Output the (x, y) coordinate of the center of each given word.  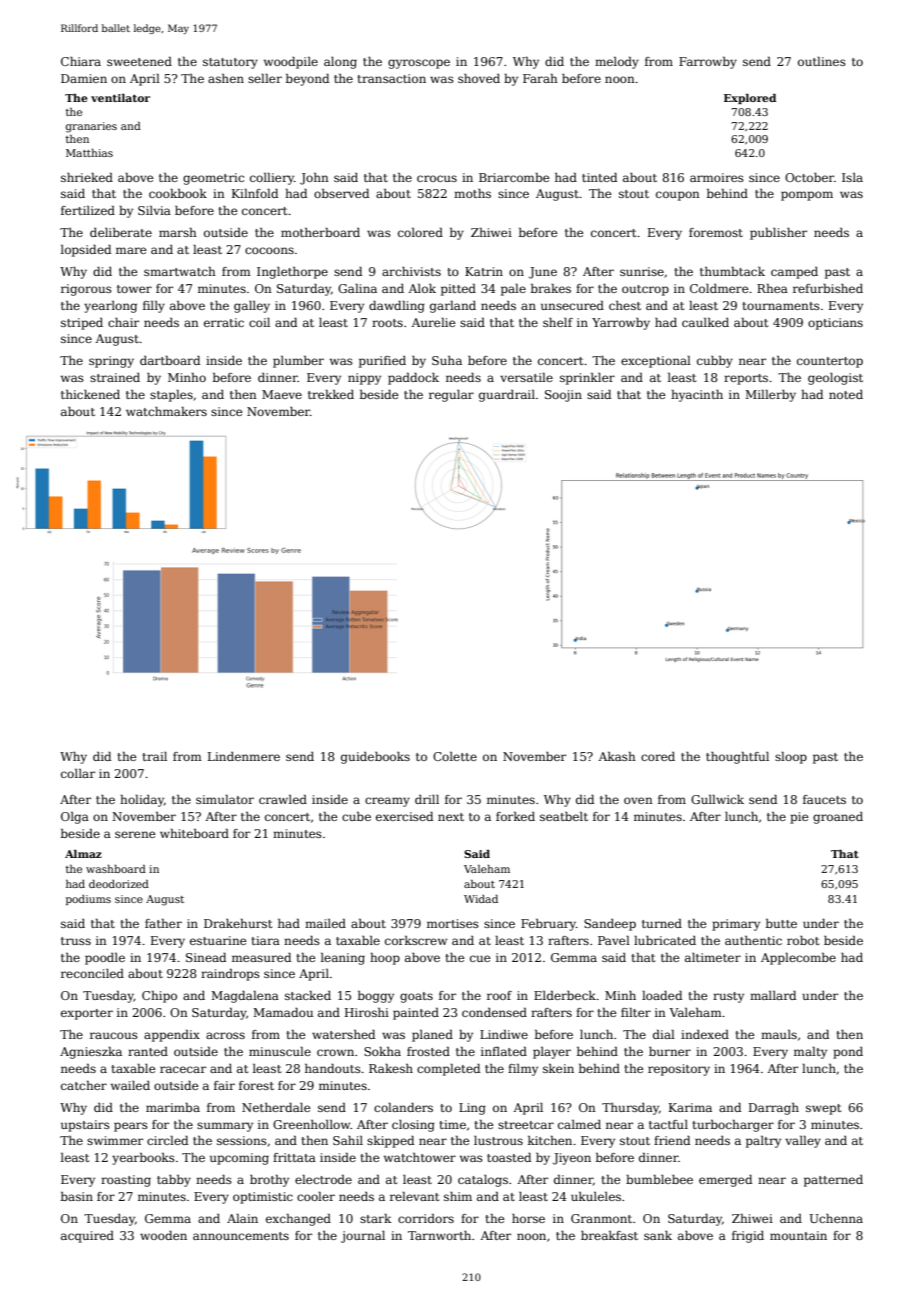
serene (135, 834)
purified (382, 362)
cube (356, 816)
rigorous (86, 290)
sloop (791, 758)
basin (77, 1196)
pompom (807, 196)
